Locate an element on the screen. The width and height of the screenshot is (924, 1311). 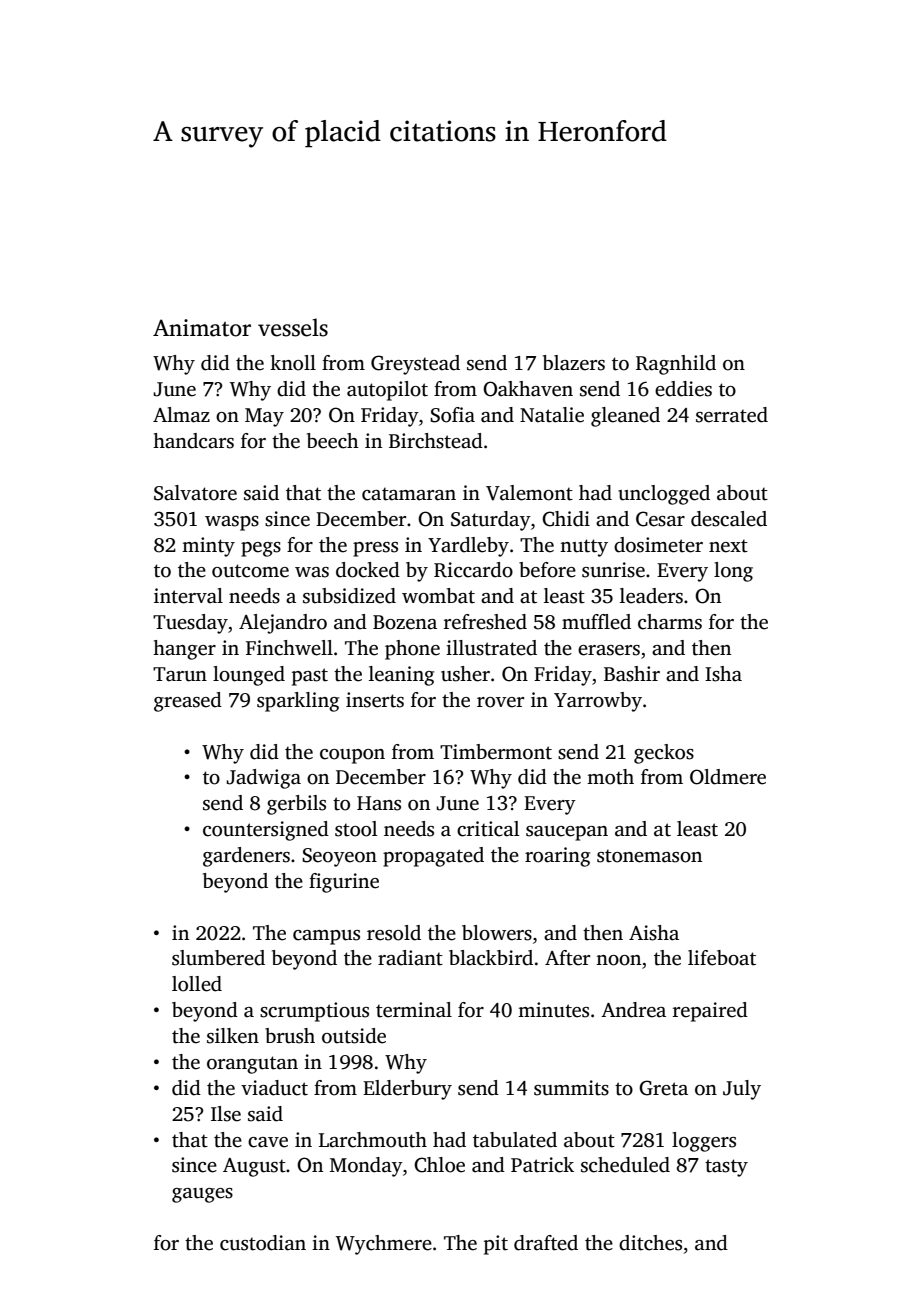
Oakhaven is located at coordinates (528, 389).
